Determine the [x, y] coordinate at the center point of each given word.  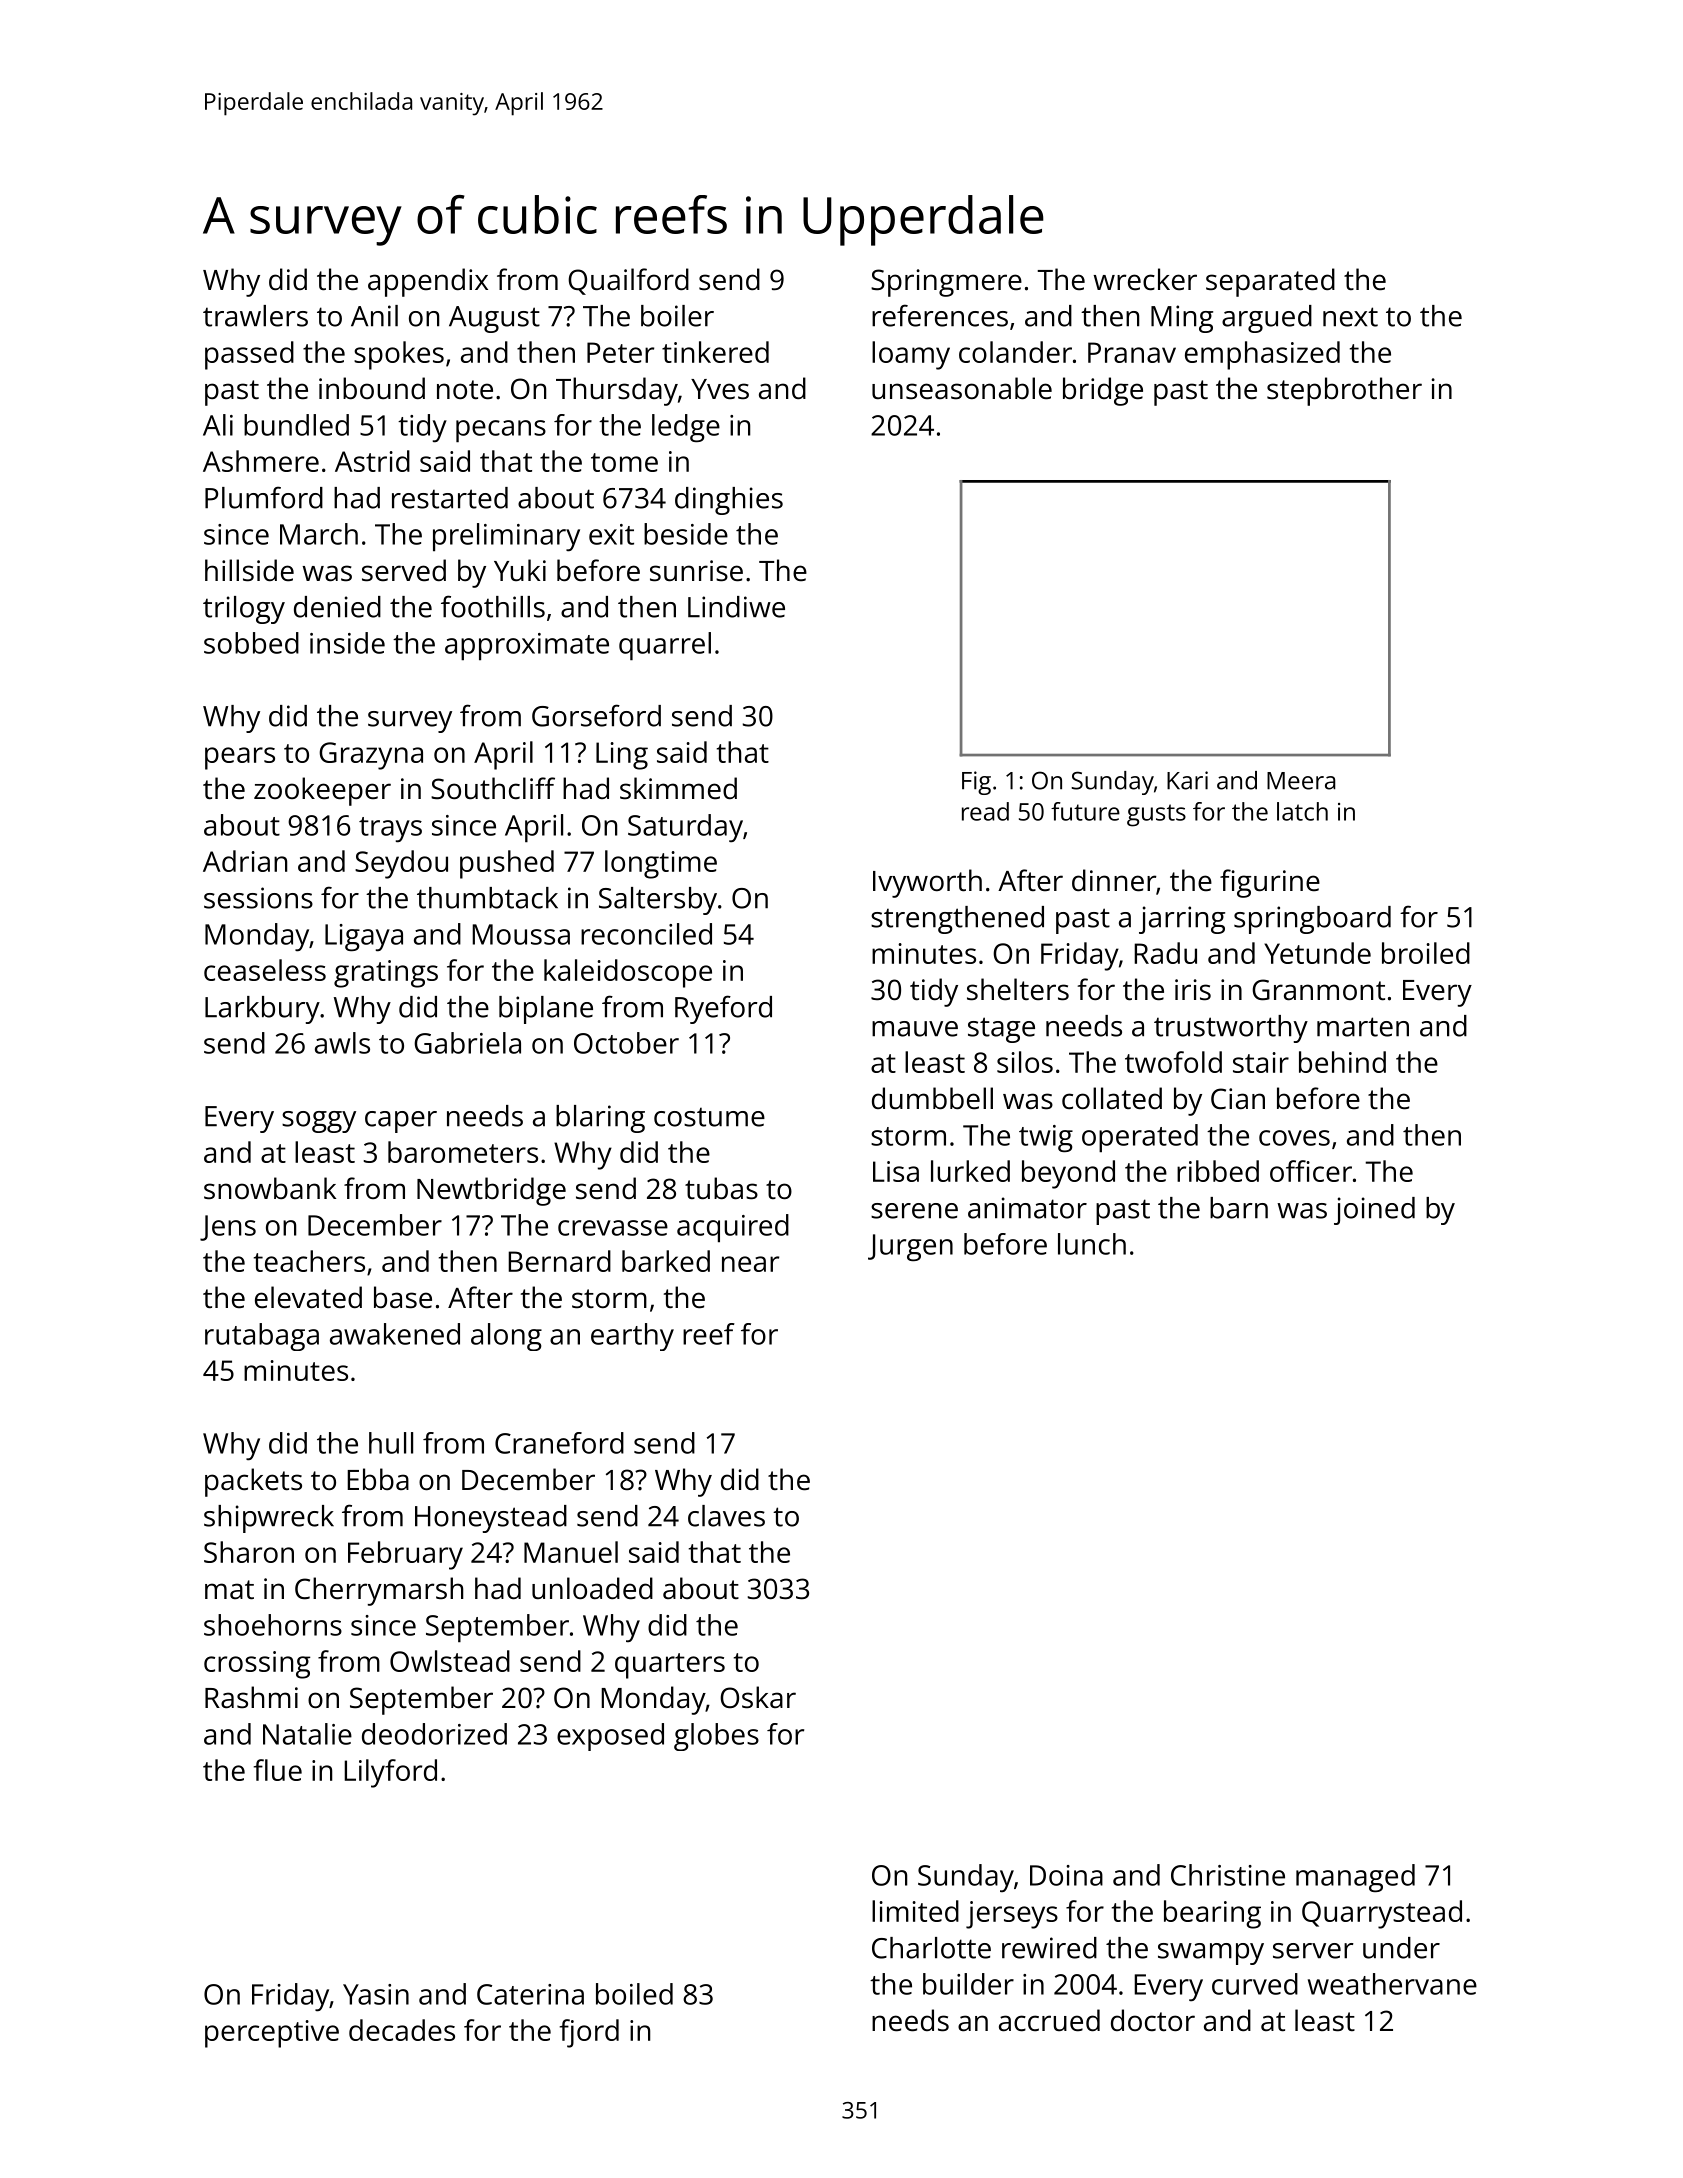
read [985, 811]
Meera [1301, 781]
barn [1239, 1208]
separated [1270, 282]
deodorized [434, 1734]
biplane [546, 1010]
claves [726, 1516]
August [494, 319]
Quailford [628, 281]
